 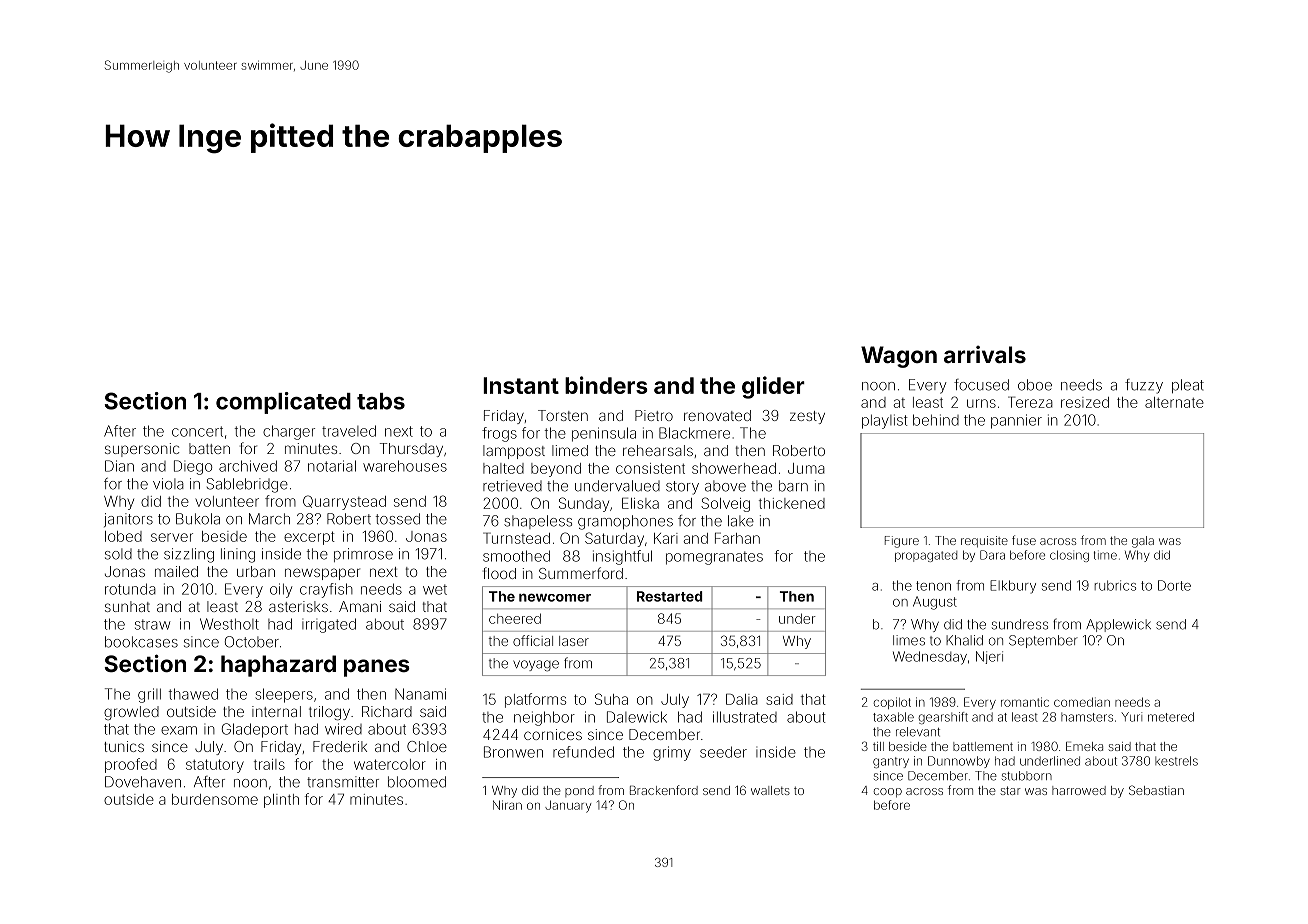 What do you see at coordinates (168, 484) in the document?
I see `viola` at bounding box center [168, 484].
